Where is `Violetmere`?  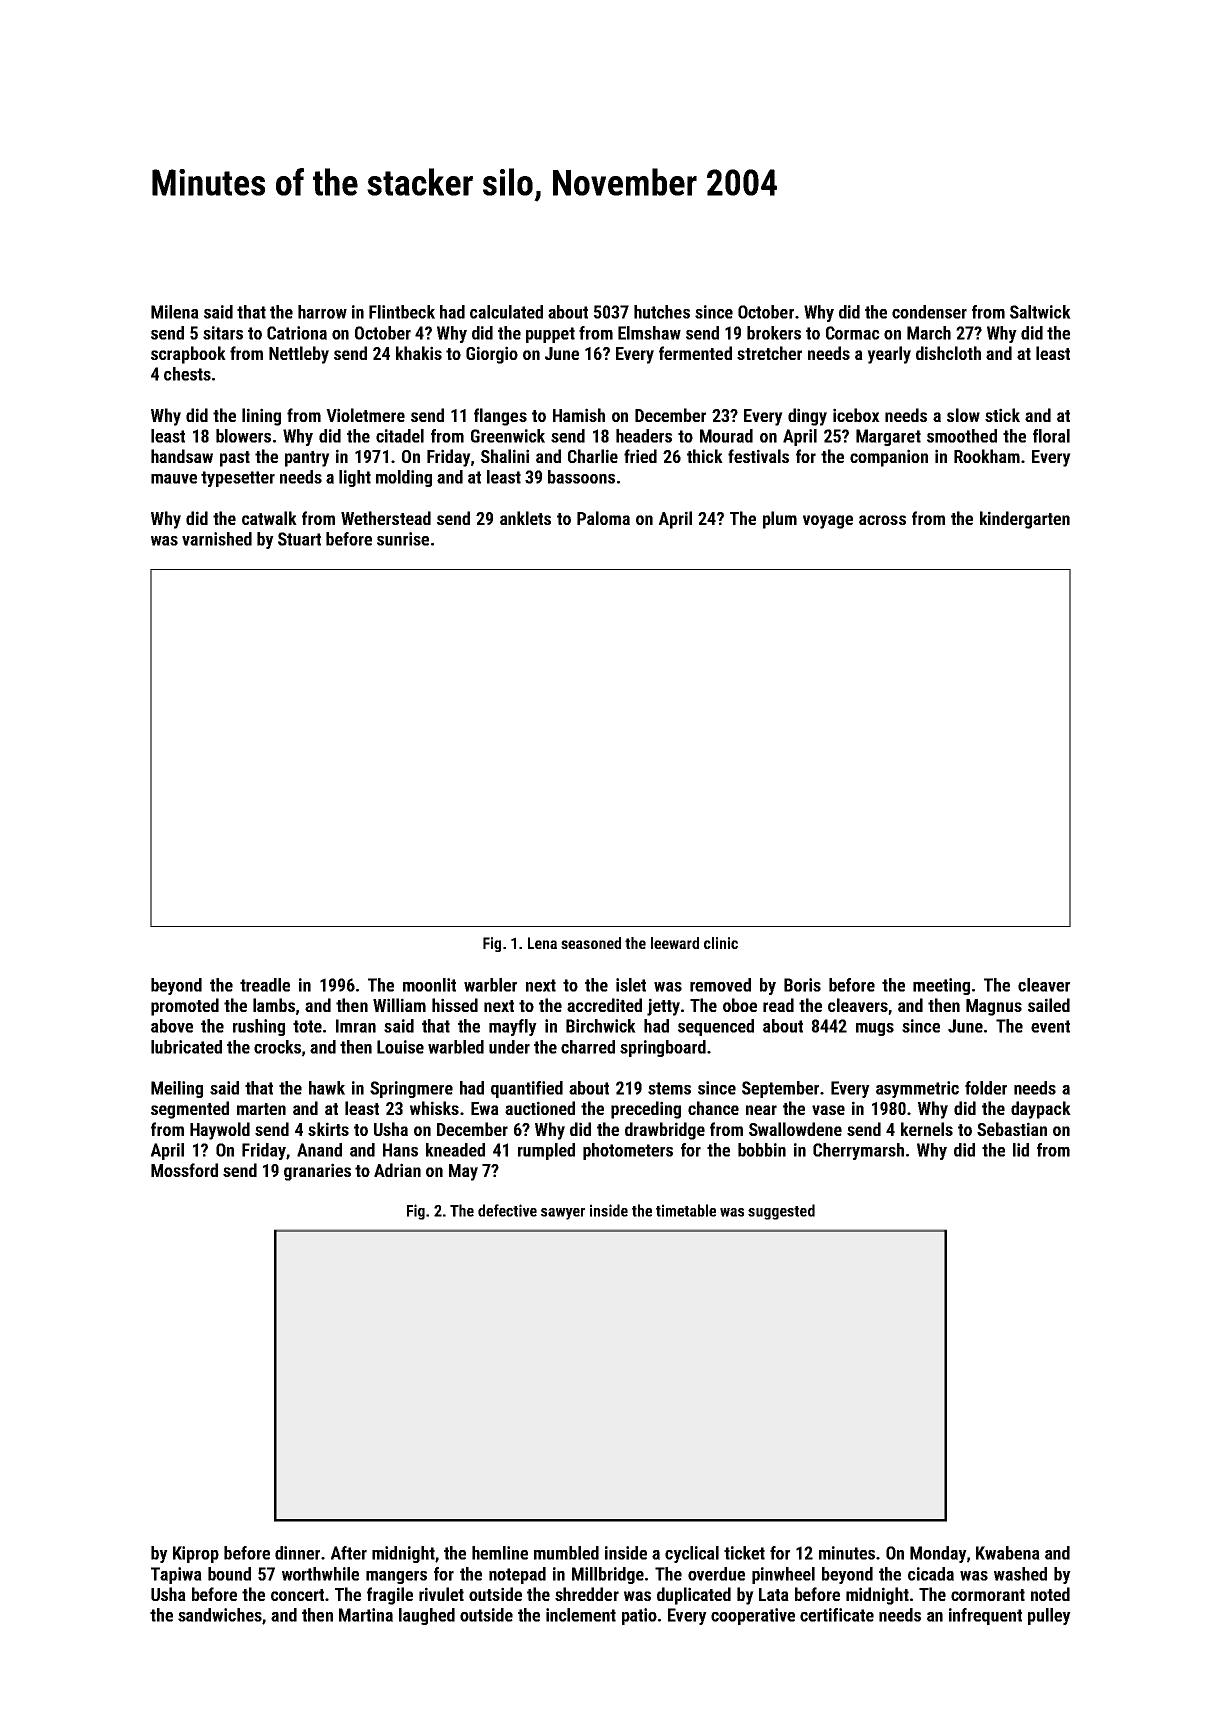
Violetmere is located at coordinates (365, 415).
